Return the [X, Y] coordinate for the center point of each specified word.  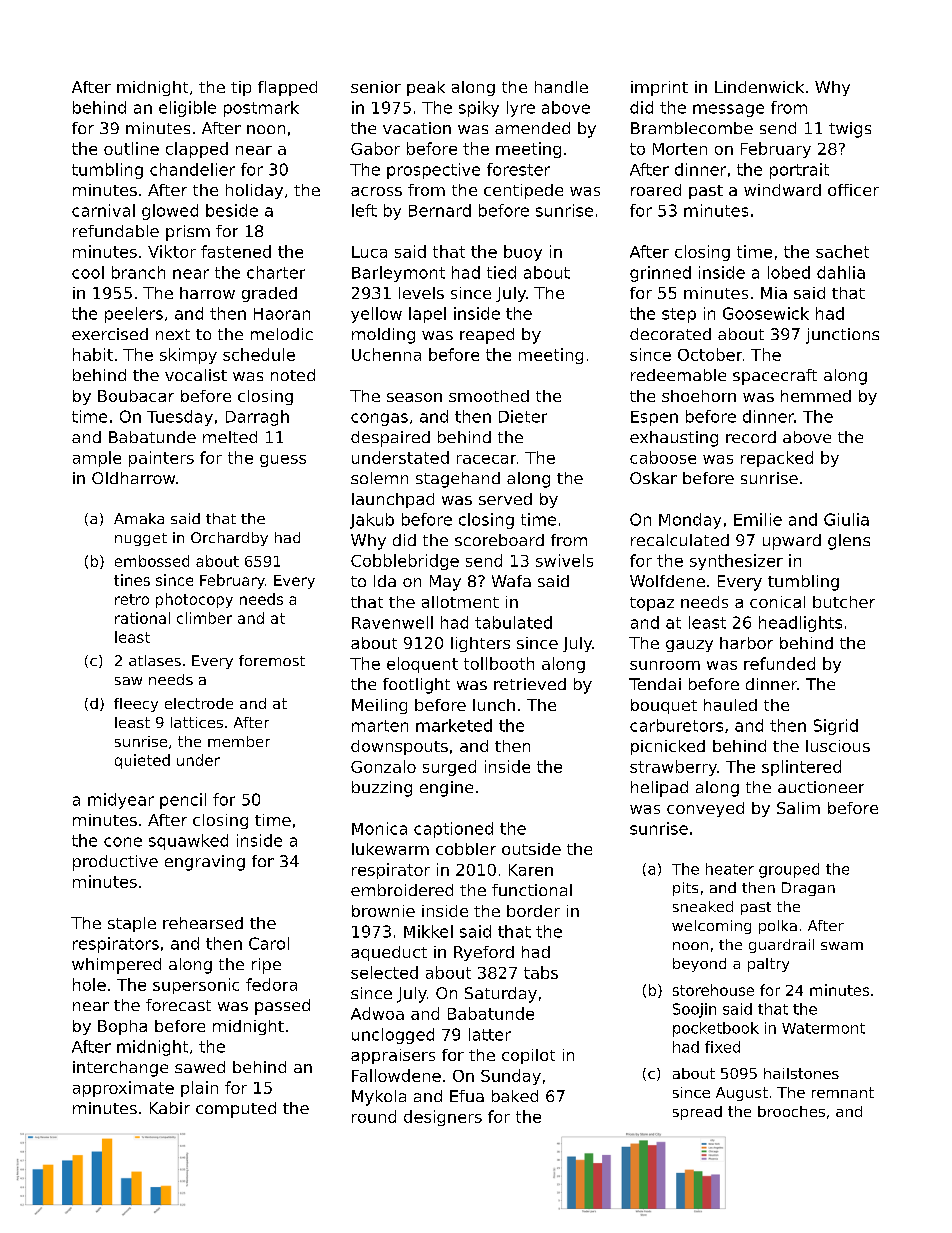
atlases [155, 660]
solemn [379, 478]
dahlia [841, 272]
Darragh [257, 418]
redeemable [678, 375]
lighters [480, 644]
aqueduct [389, 953]
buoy [523, 253]
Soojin [694, 1010]
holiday [254, 191]
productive [115, 863]
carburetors [676, 725]
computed [236, 1110]
